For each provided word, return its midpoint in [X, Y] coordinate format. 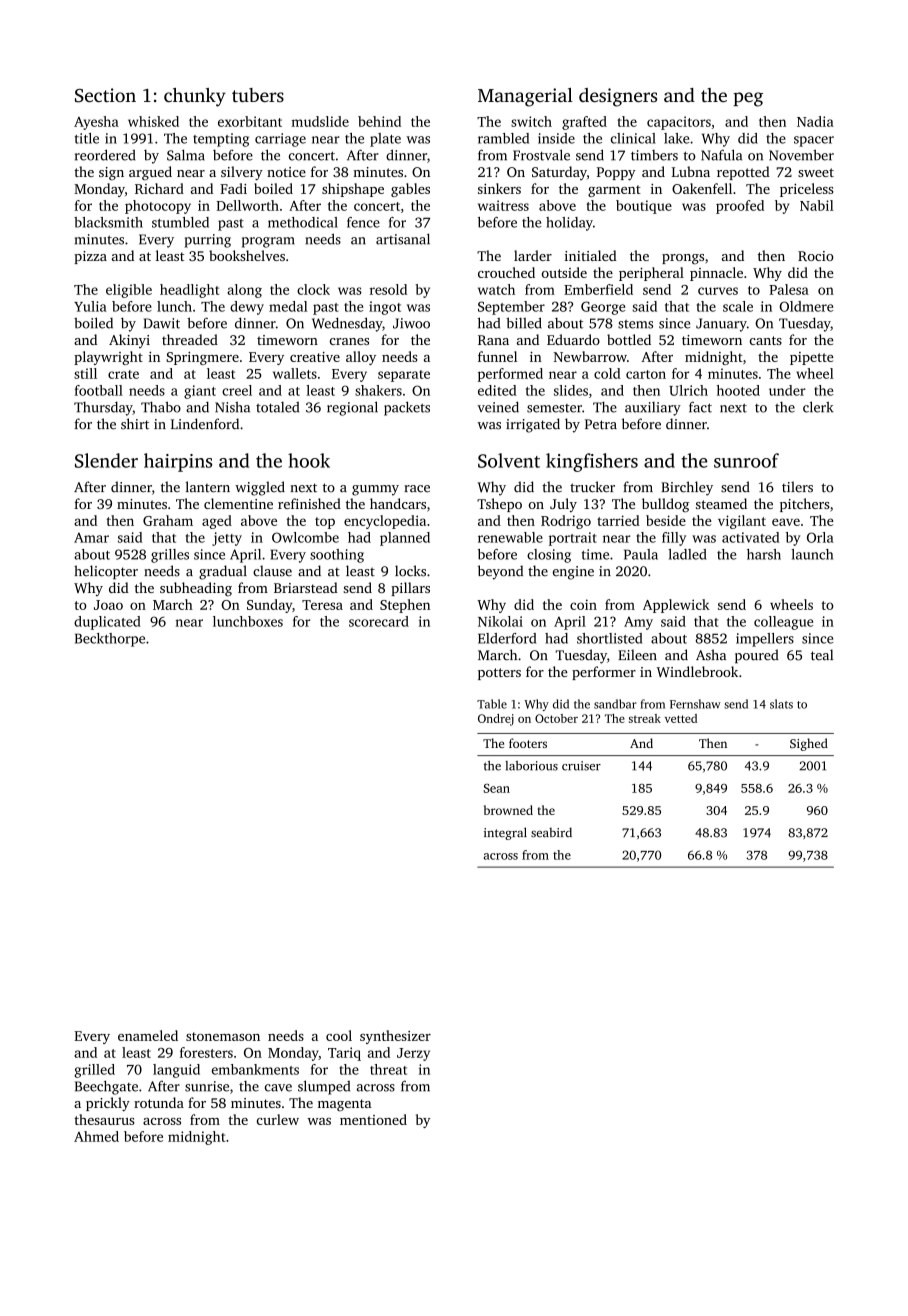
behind [379, 121]
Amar [91, 537]
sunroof [746, 460]
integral [505, 833]
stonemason [223, 1036]
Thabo [161, 407]
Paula [641, 554]
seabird [551, 832]
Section [105, 95]
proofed [740, 207]
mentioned [373, 1119]
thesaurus [104, 1119]
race [417, 489]
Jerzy [413, 1054]
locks [410, 571]
